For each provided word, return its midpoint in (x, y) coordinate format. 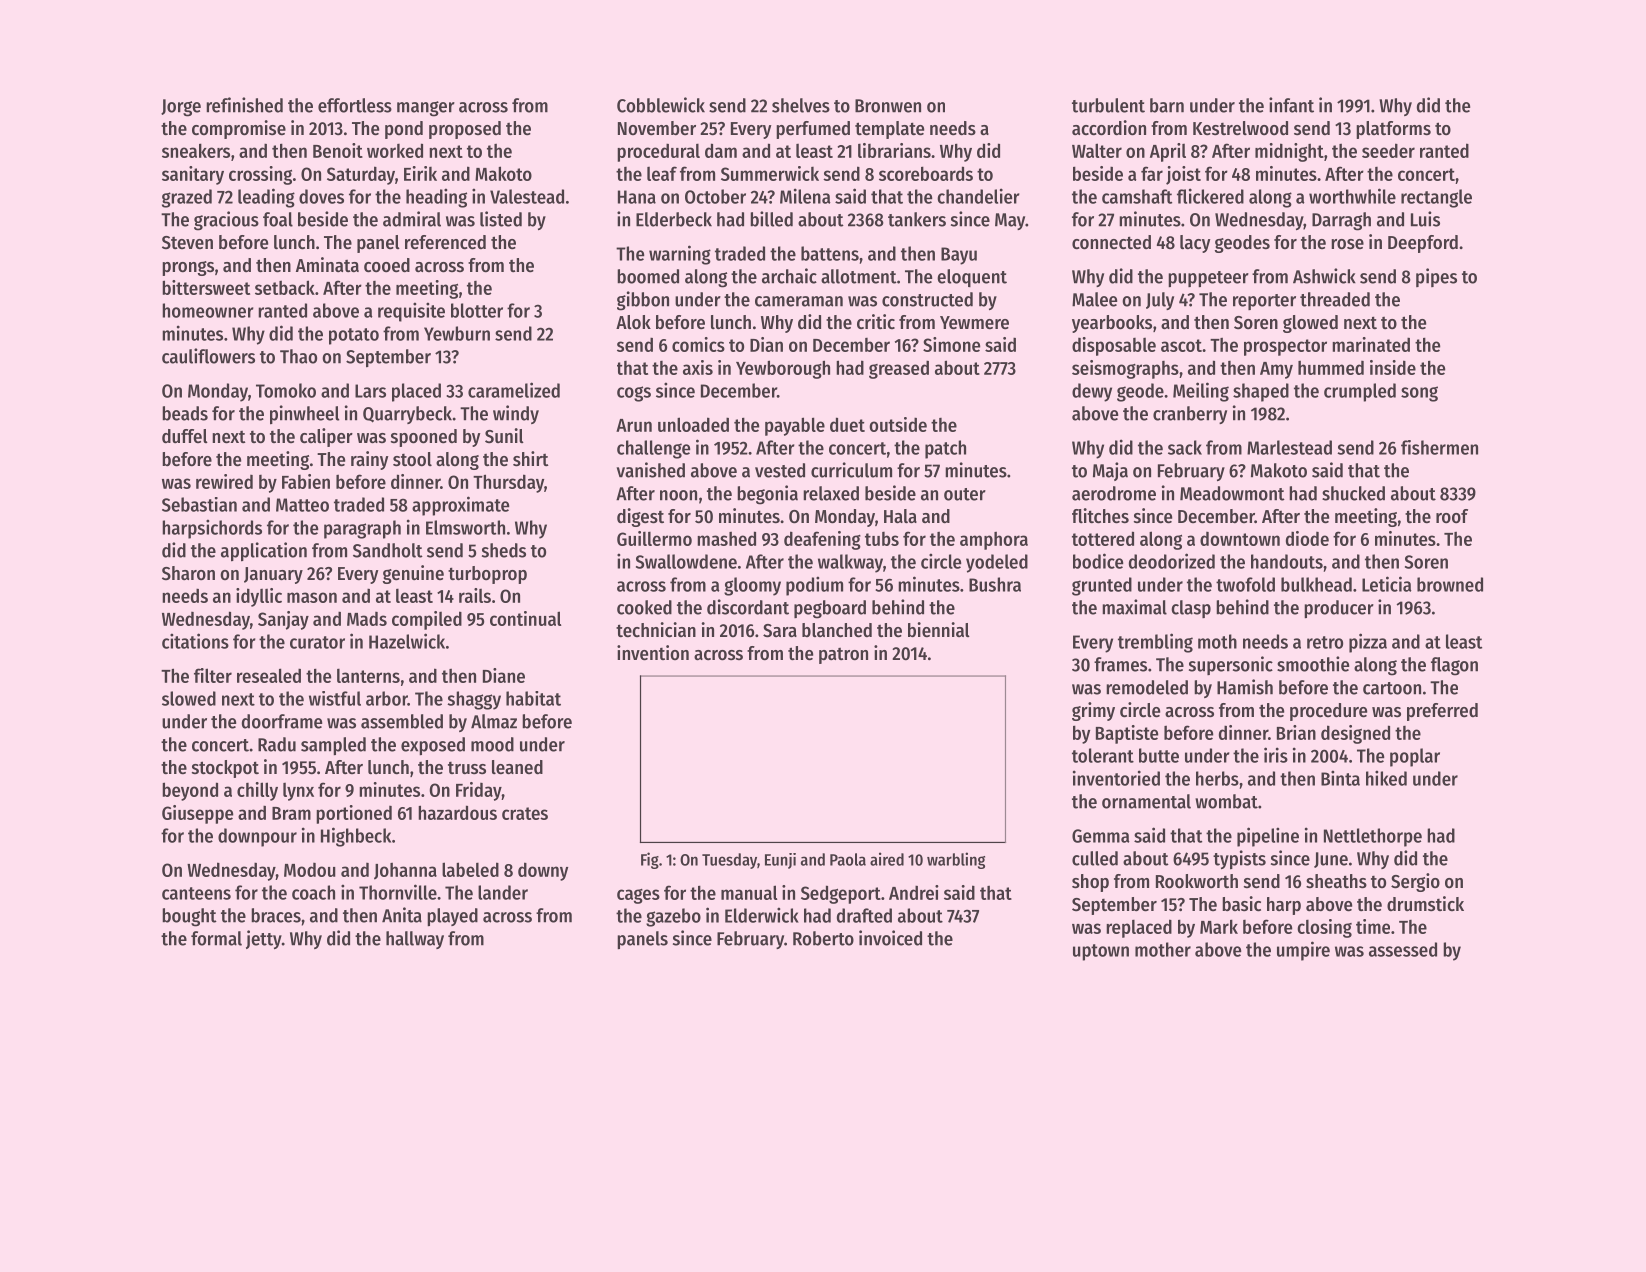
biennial (939, 630)
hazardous (457, 812)
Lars (370, 391)
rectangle (1436, 198)
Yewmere (974, 323)
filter (213, 675)
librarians (894, 150)
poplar (1415, 757)
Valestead (527, 196)
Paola (848, 859)
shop (1090, 883)
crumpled (1360, 392)
